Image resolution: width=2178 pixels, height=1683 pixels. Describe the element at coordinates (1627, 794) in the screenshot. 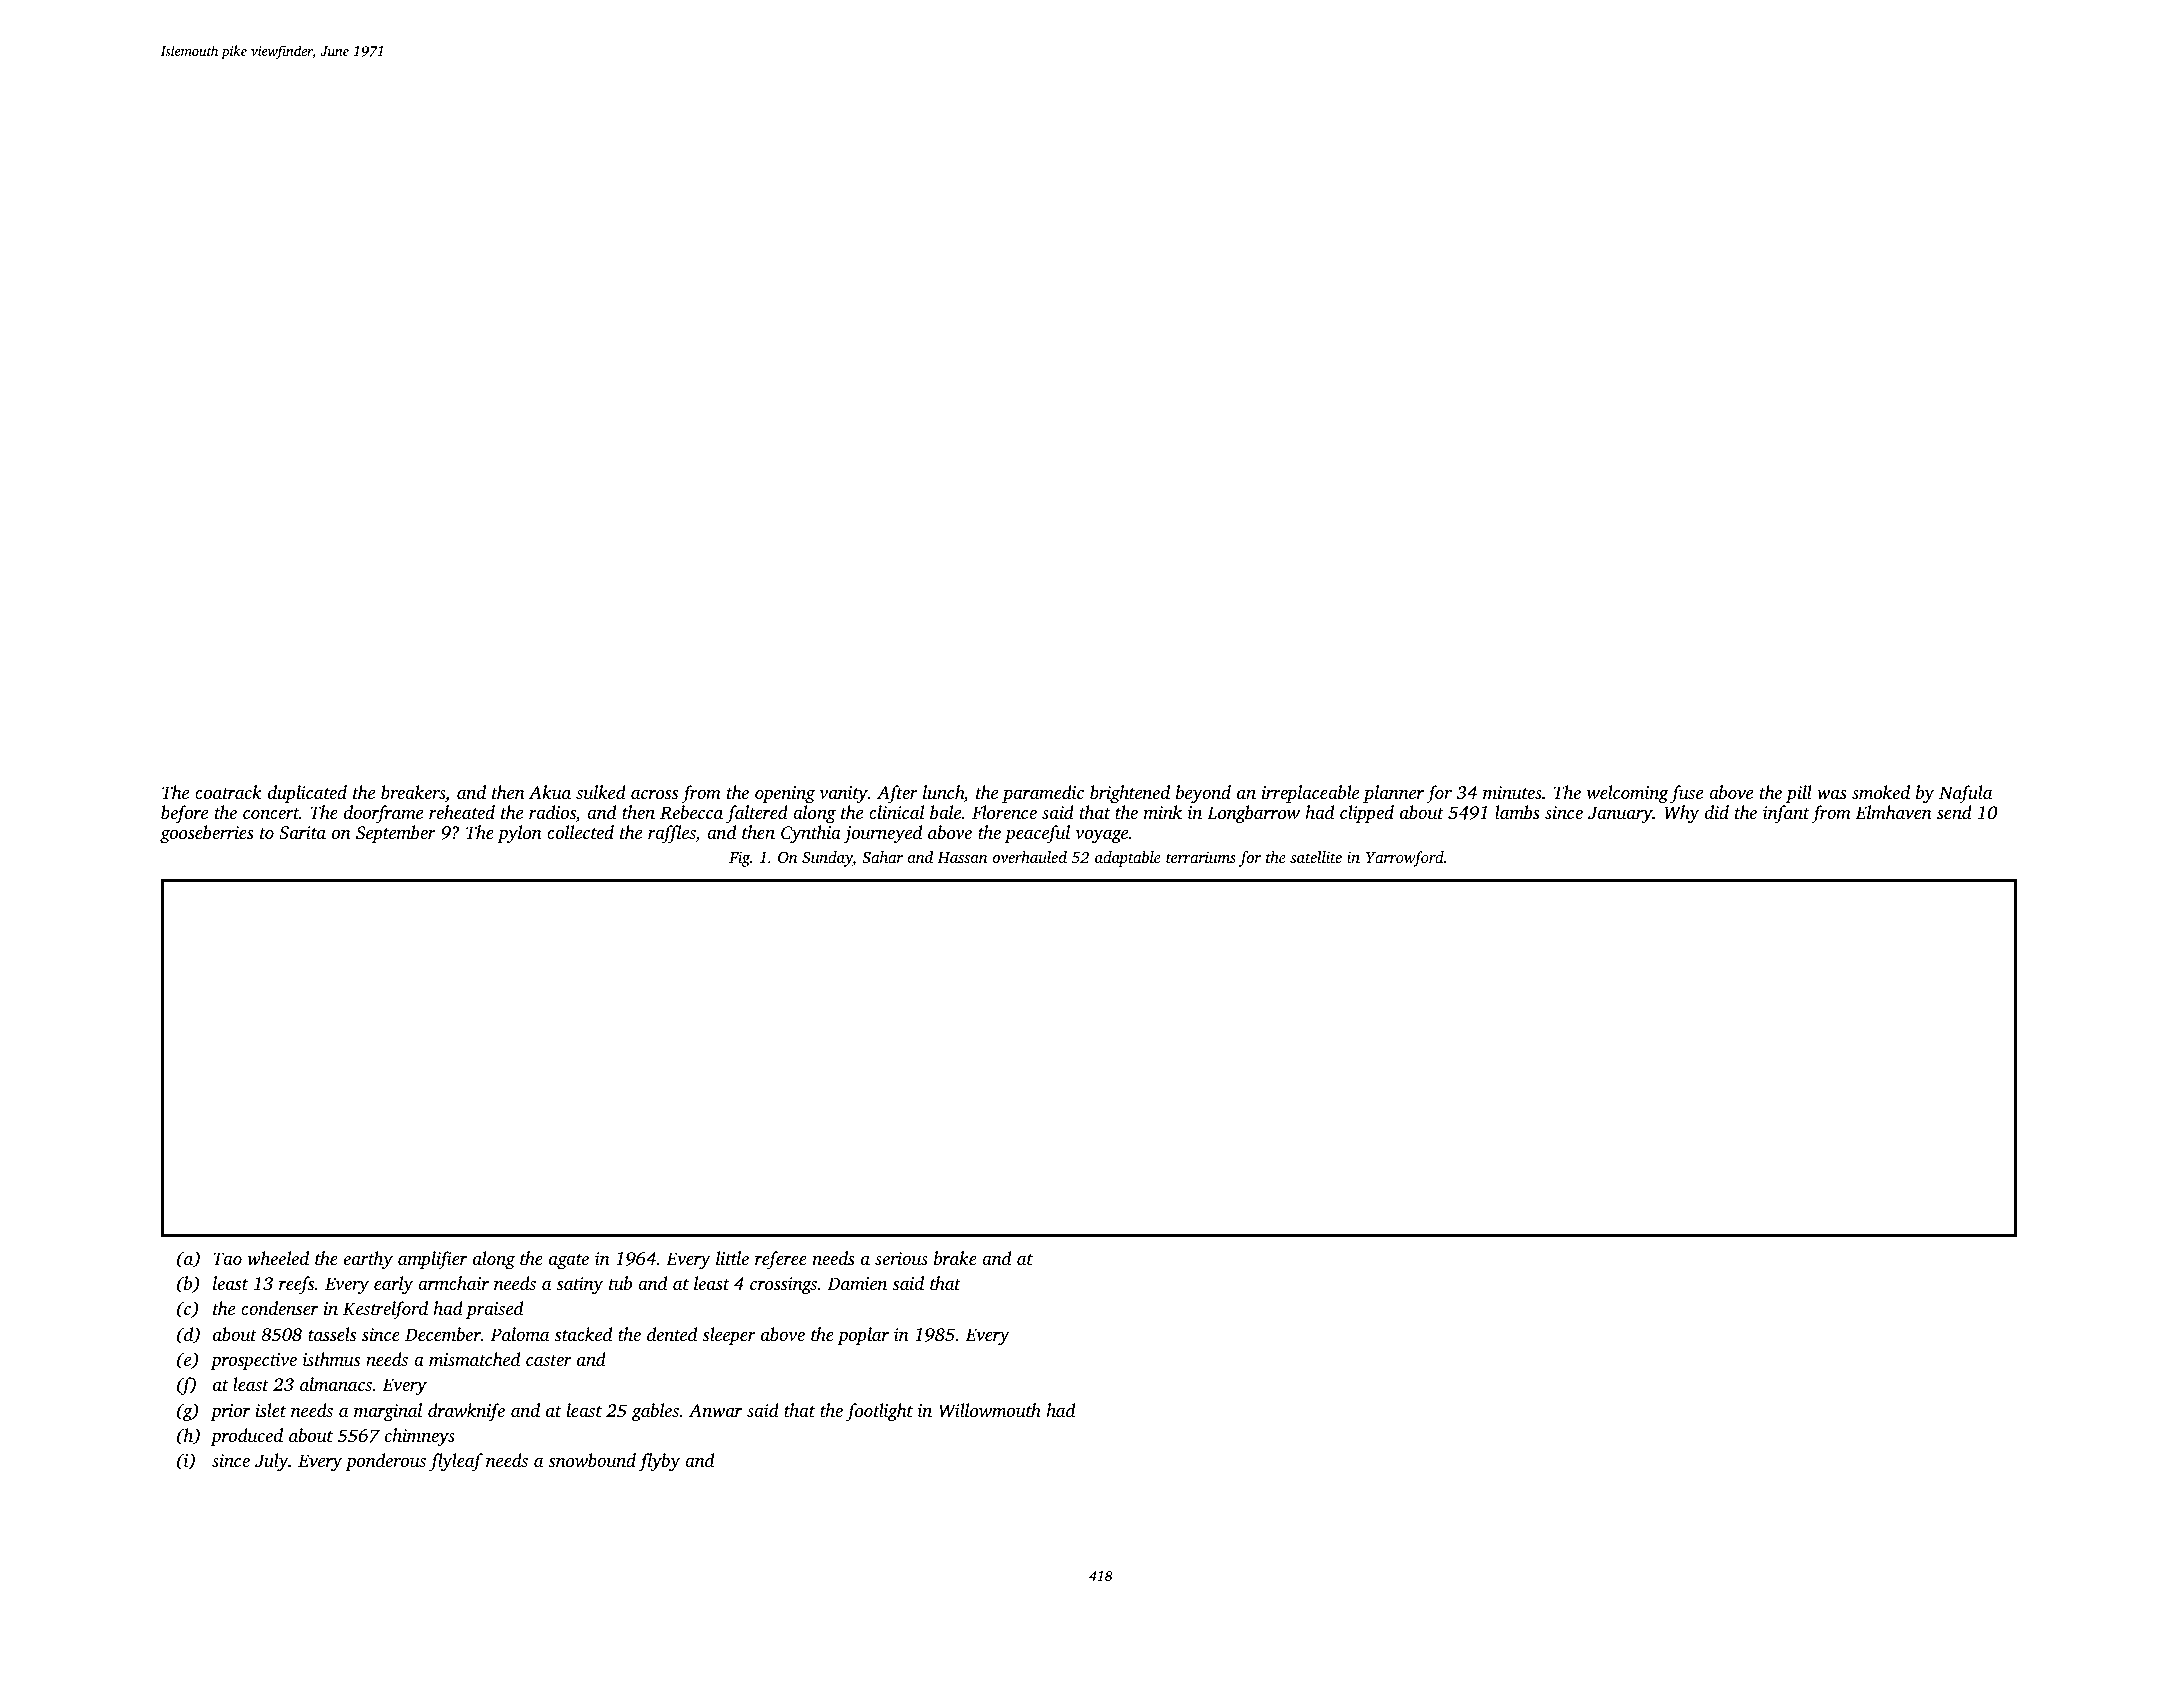

I see `welcoming` at that location.
